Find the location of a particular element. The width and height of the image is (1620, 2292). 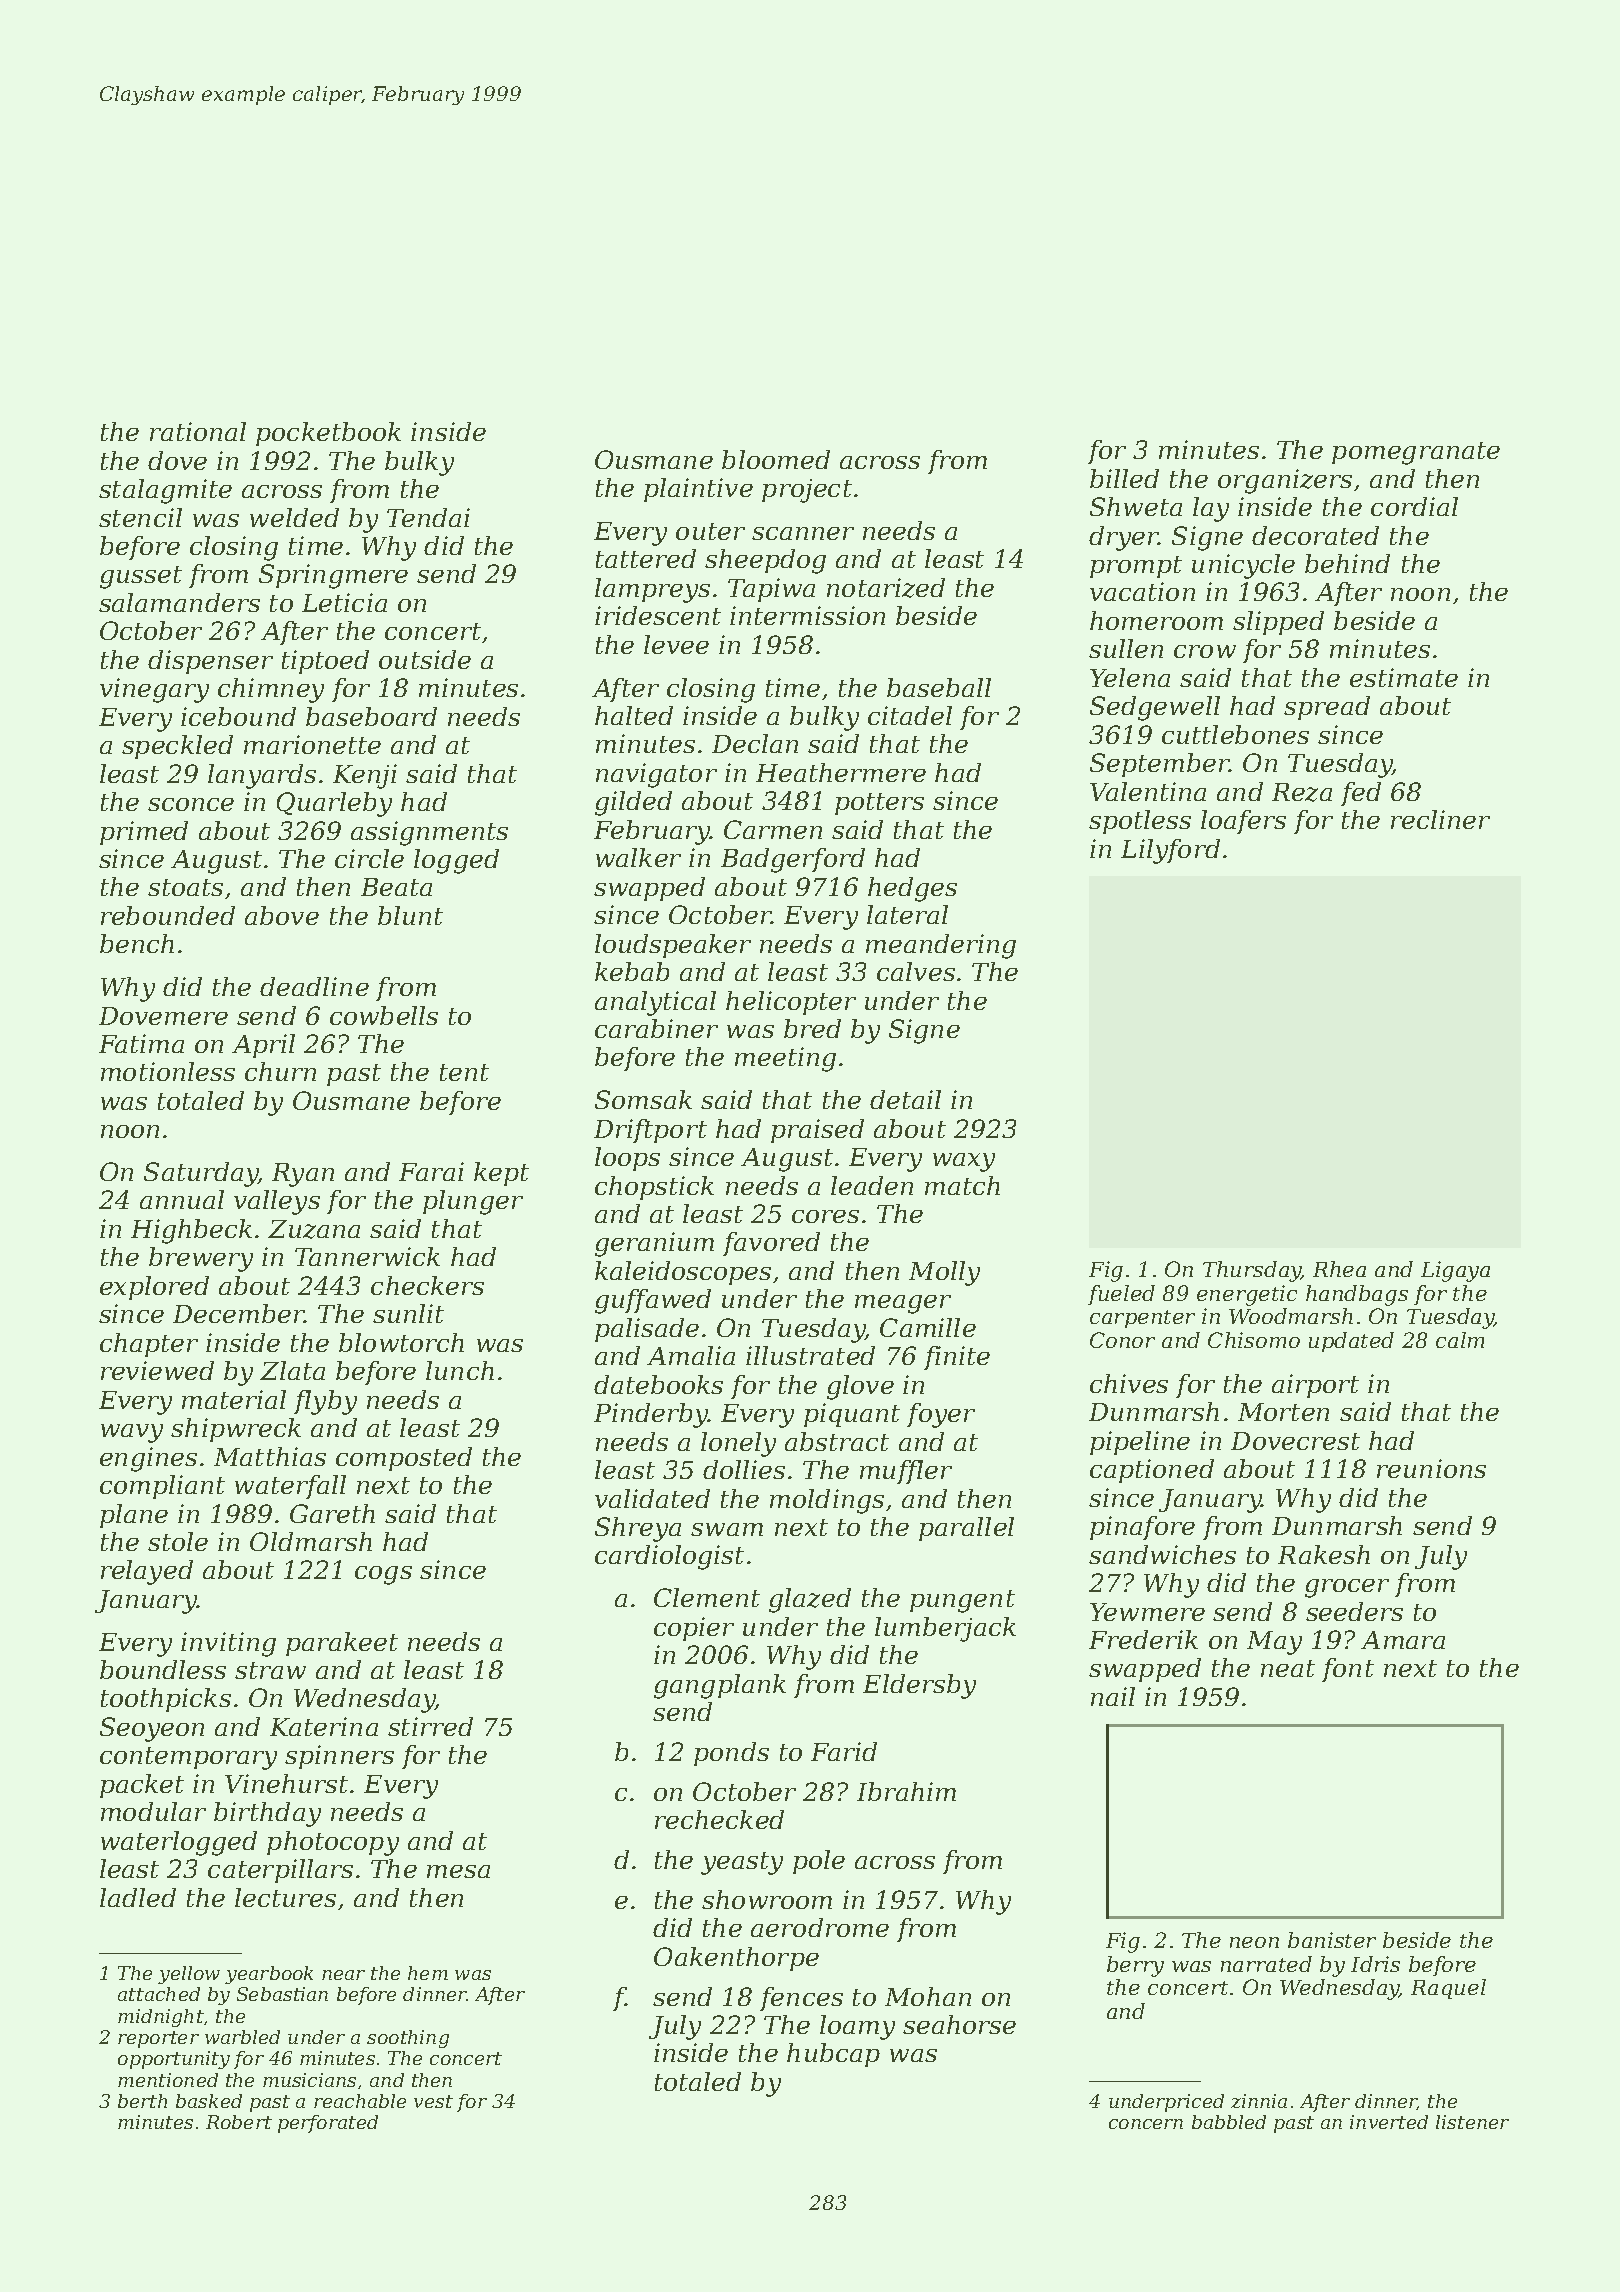

chives is located at coordinates (1129, 1383).
